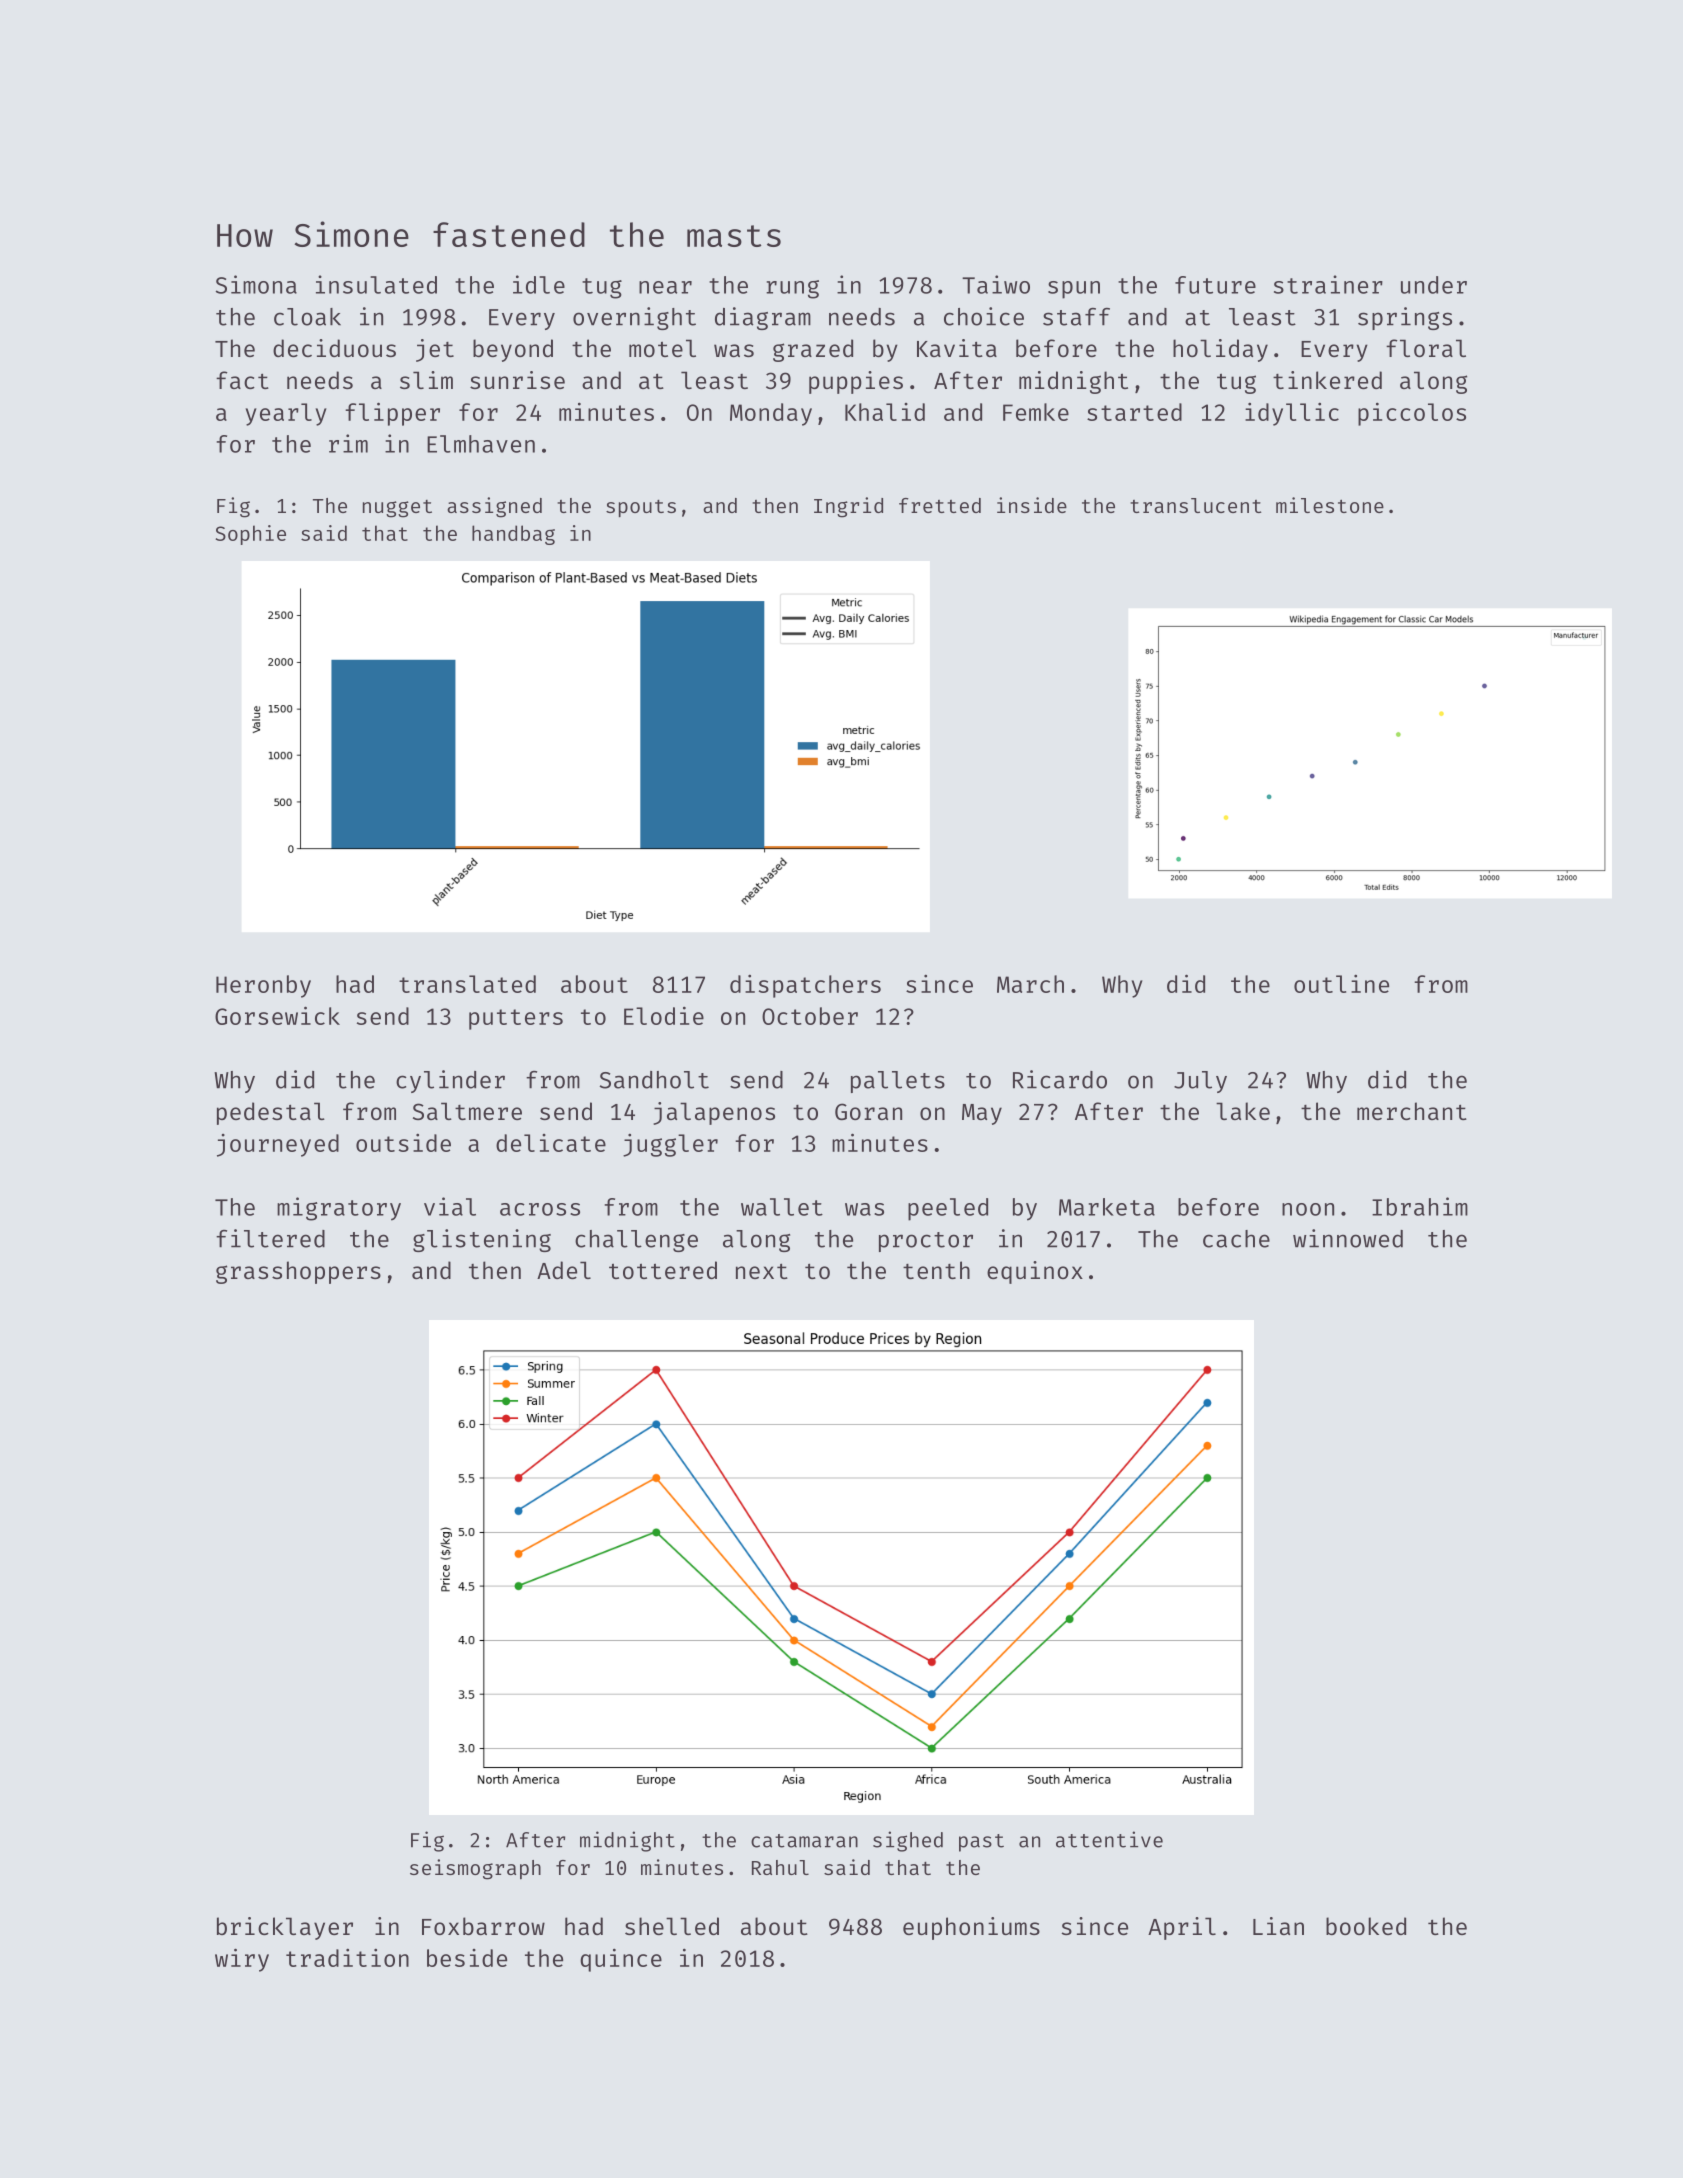 The height and width of the image is (2178, 1683). Describe the element at coordinates (298, 1272) in the image. I see `grasshoppers` at that location.
